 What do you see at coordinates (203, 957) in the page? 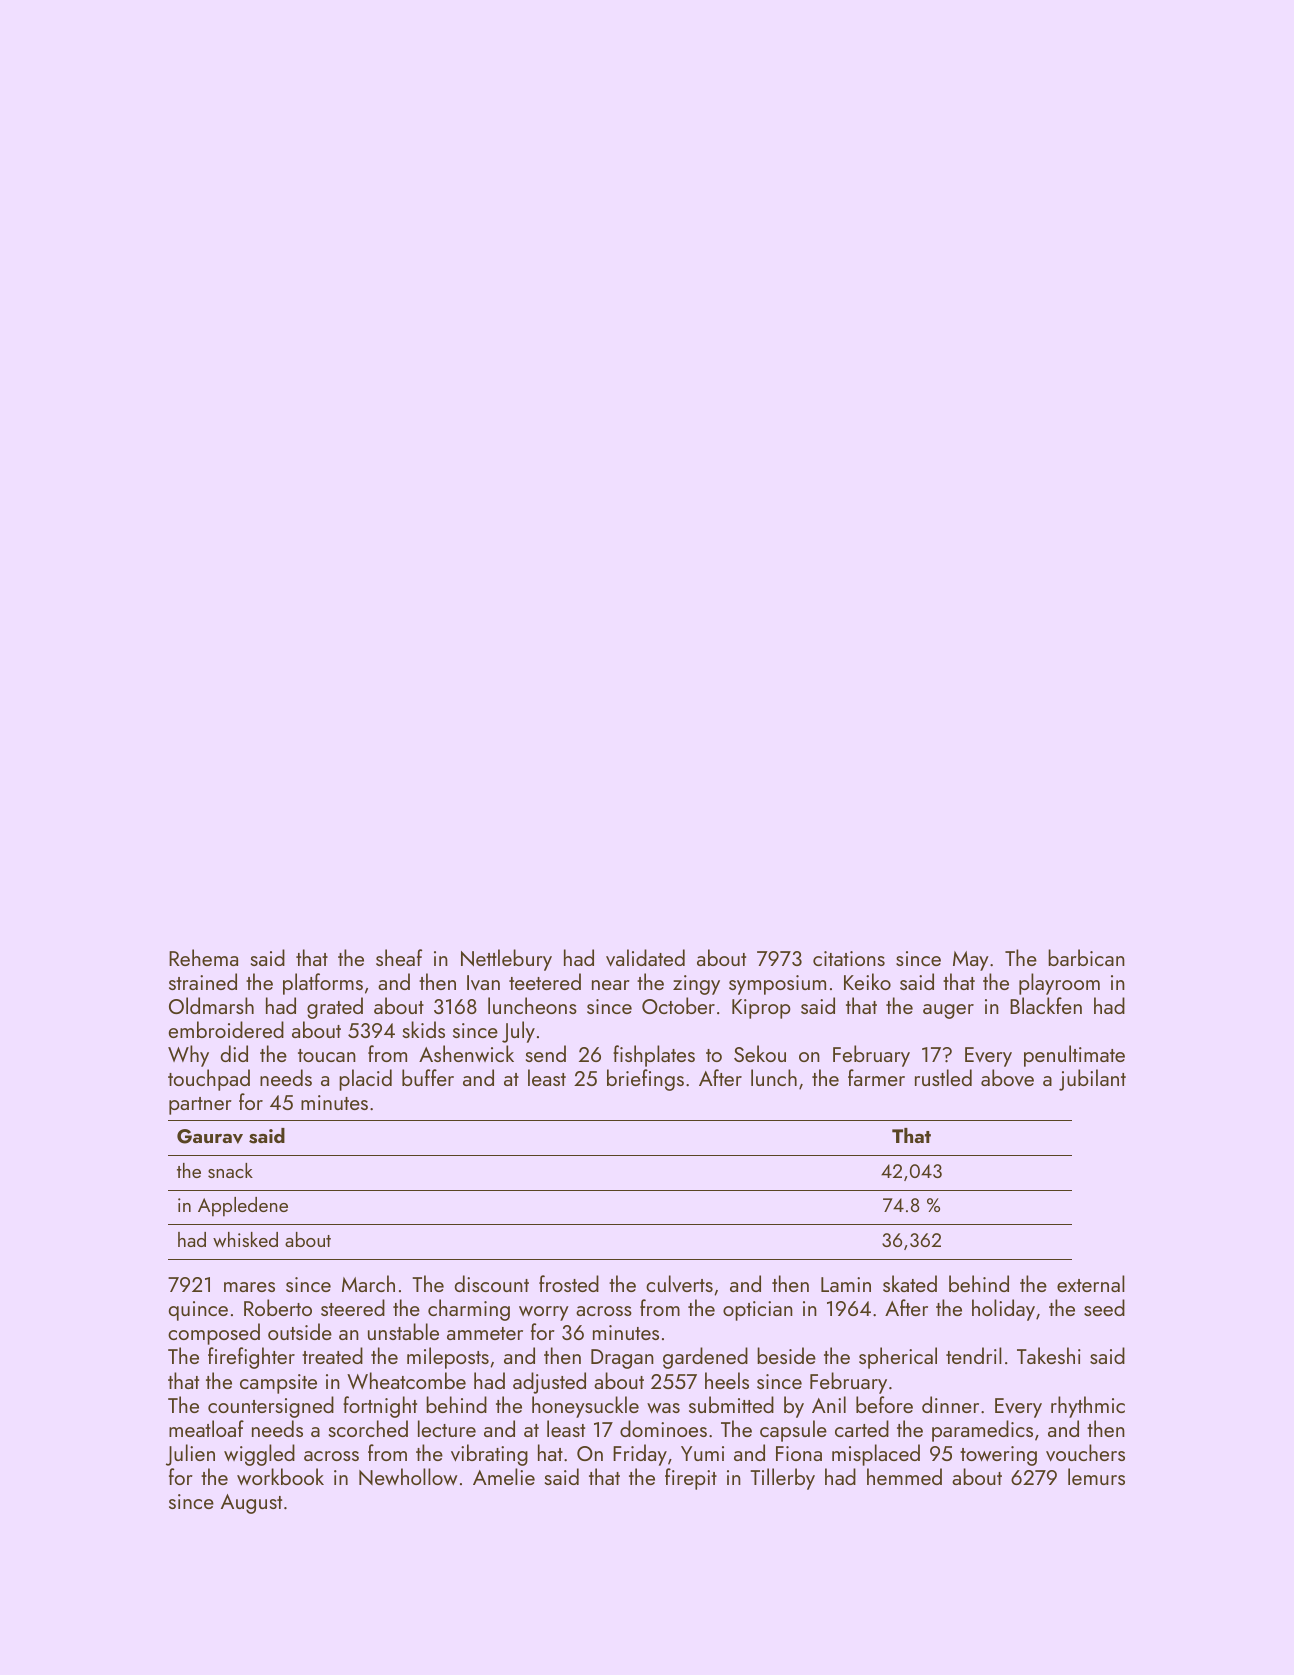
I see `Rehema` at bounding box center [203, 957].
